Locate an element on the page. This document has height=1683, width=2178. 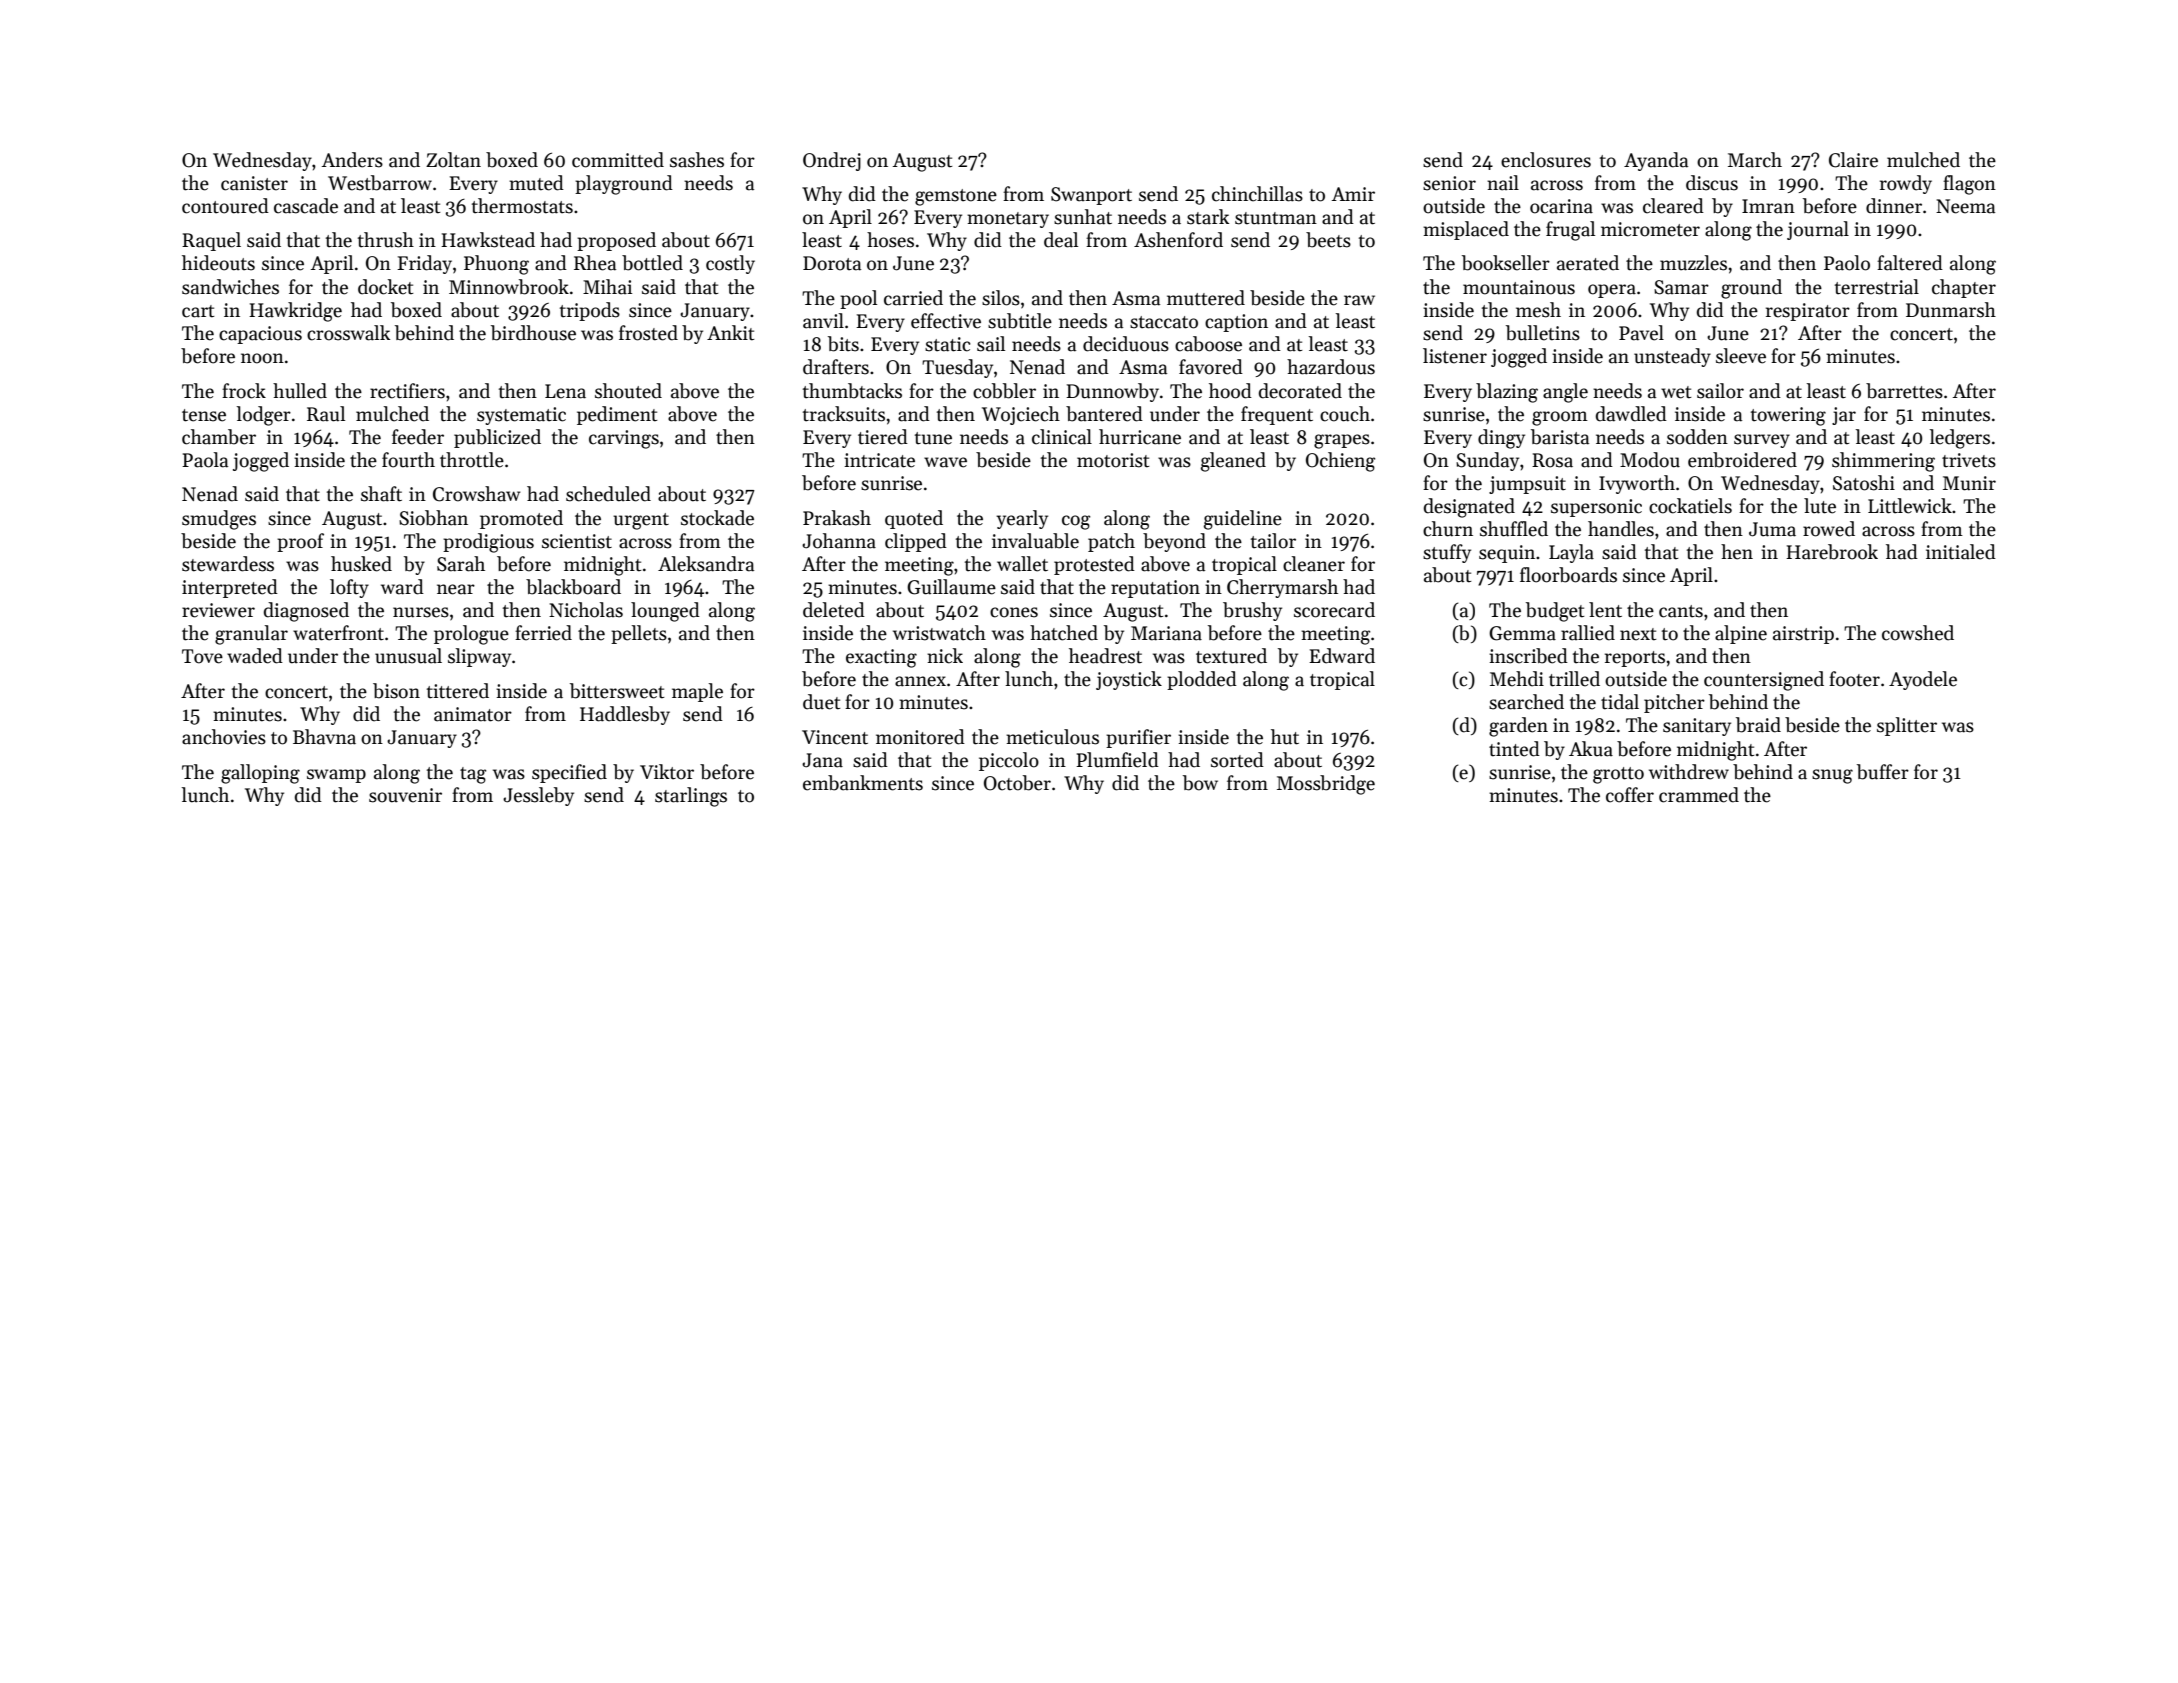
grapes is located at coordinates (1342, 441).
